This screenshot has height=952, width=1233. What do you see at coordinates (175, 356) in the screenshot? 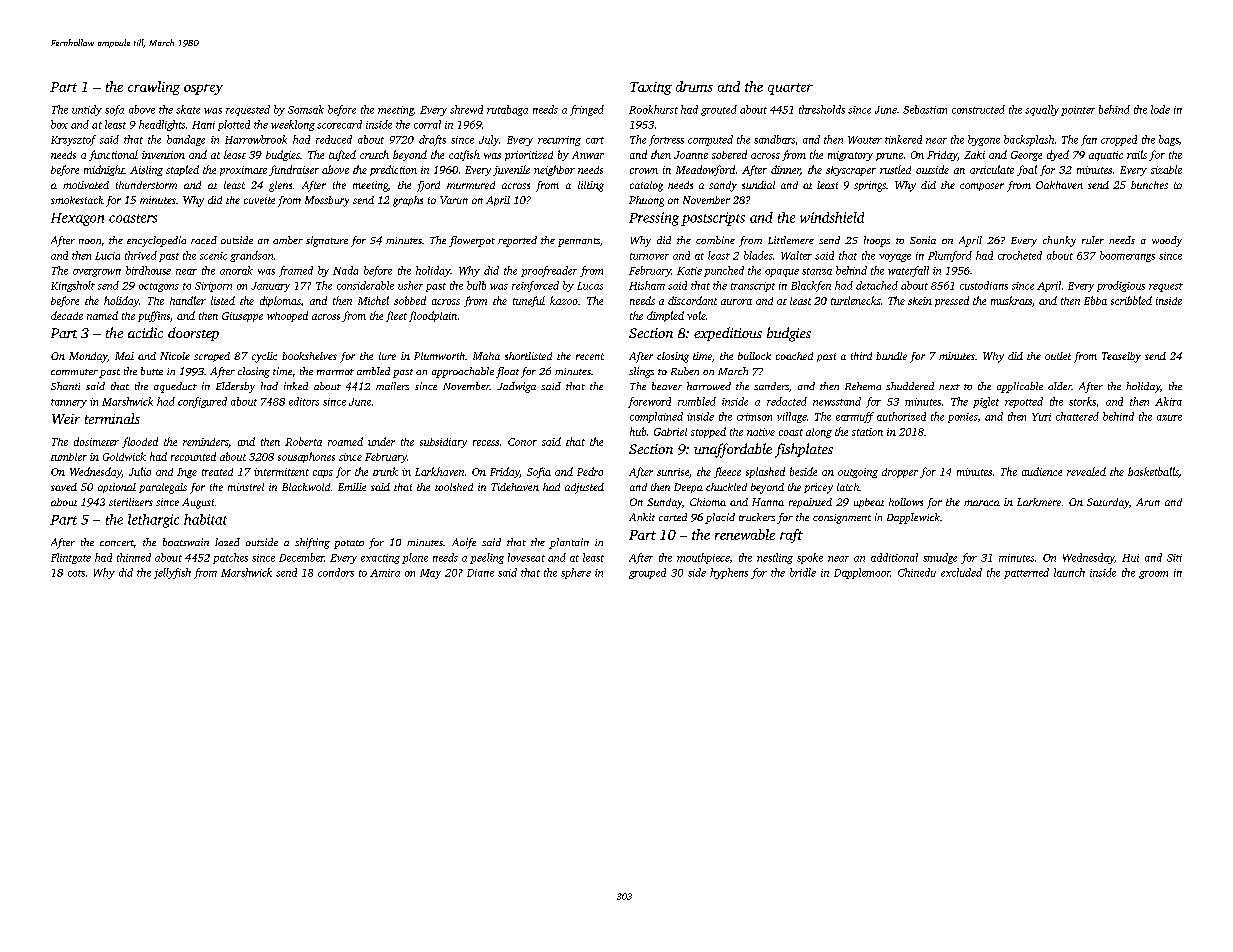
I see `Nicole` at bounding box center [175, 356].
